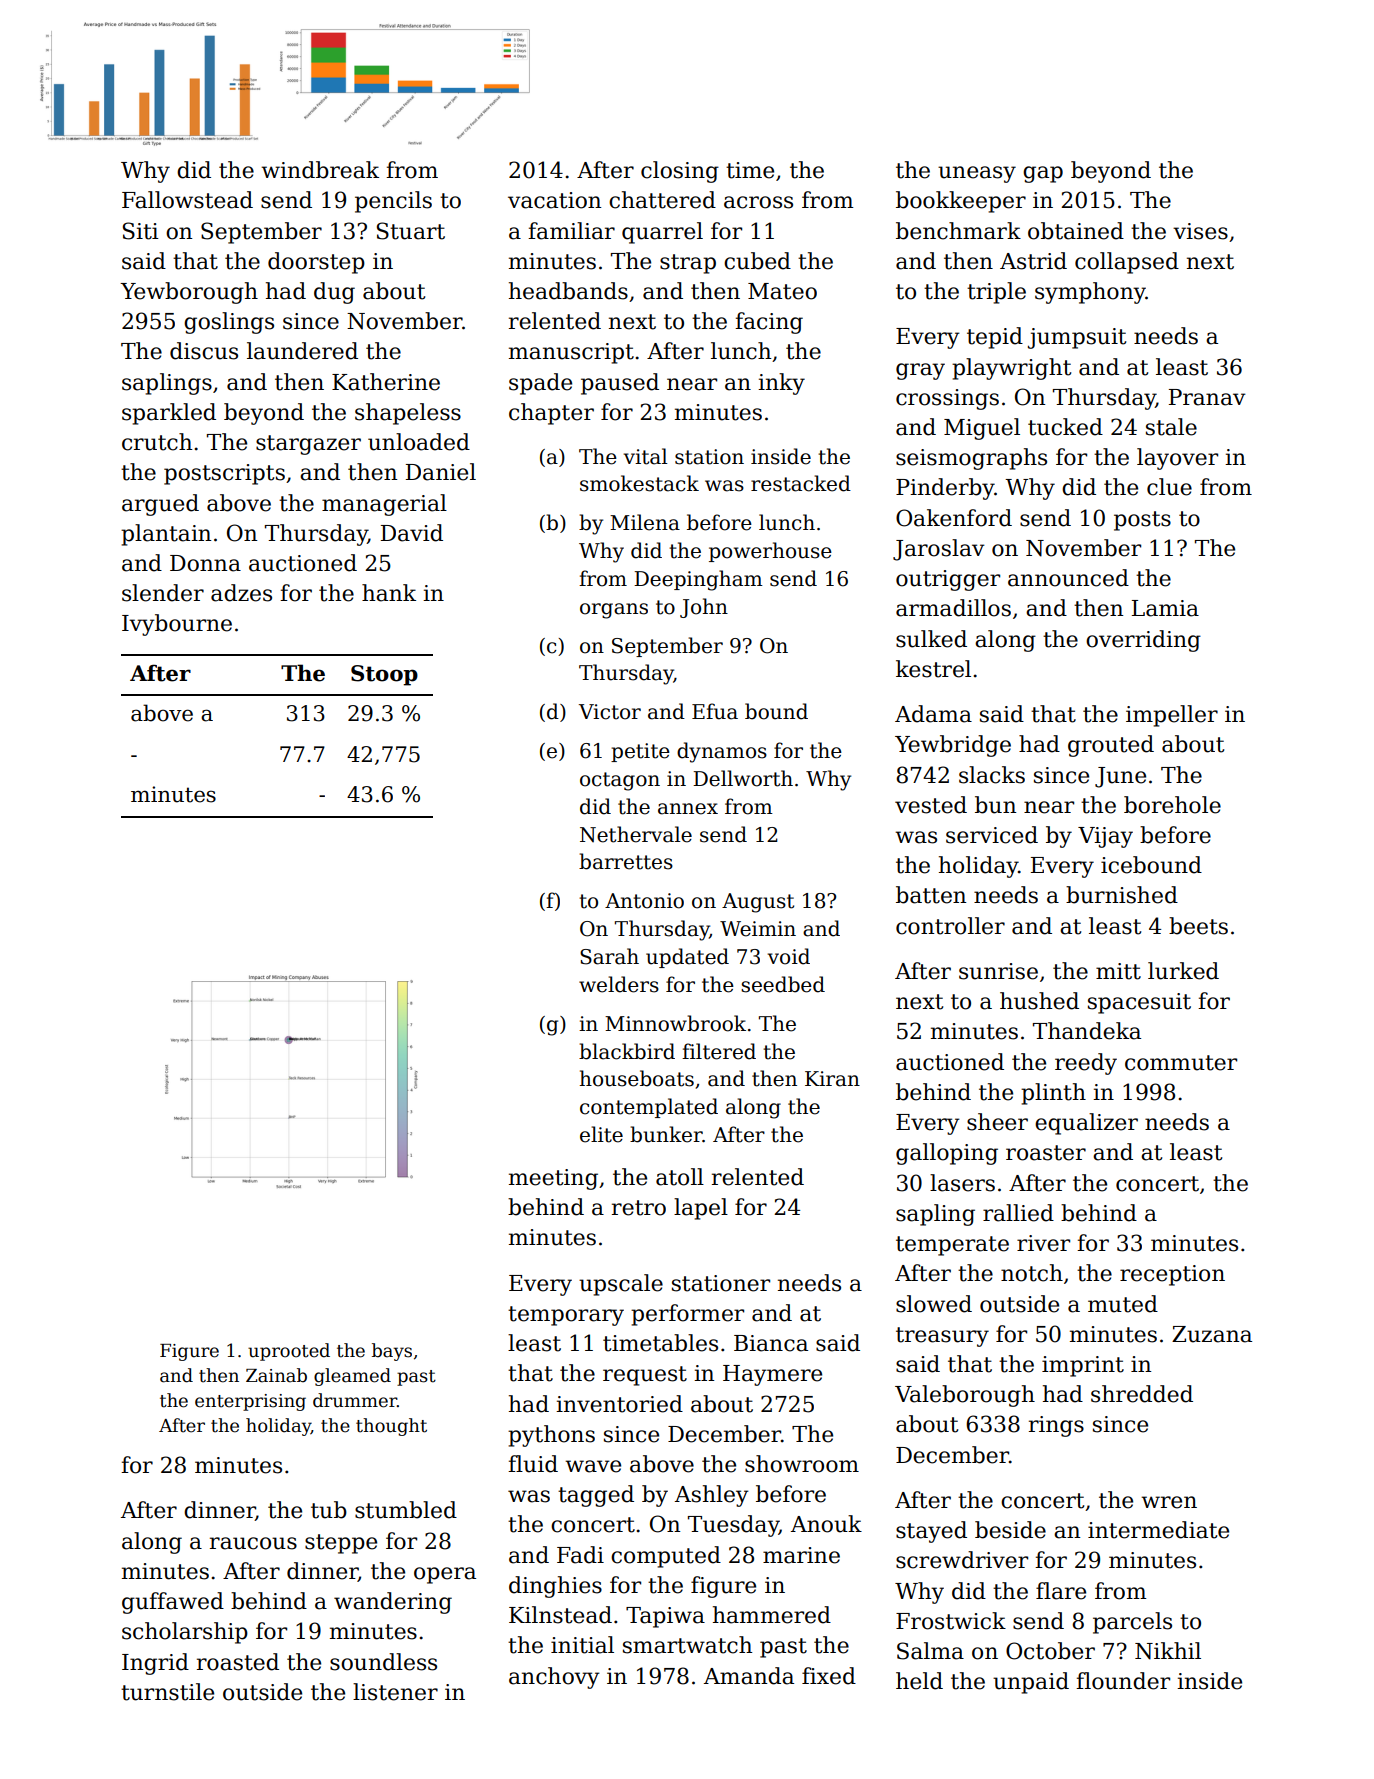 This image has height=1779, width=1374. I want to click on turnstile, so click(167, 1692).
